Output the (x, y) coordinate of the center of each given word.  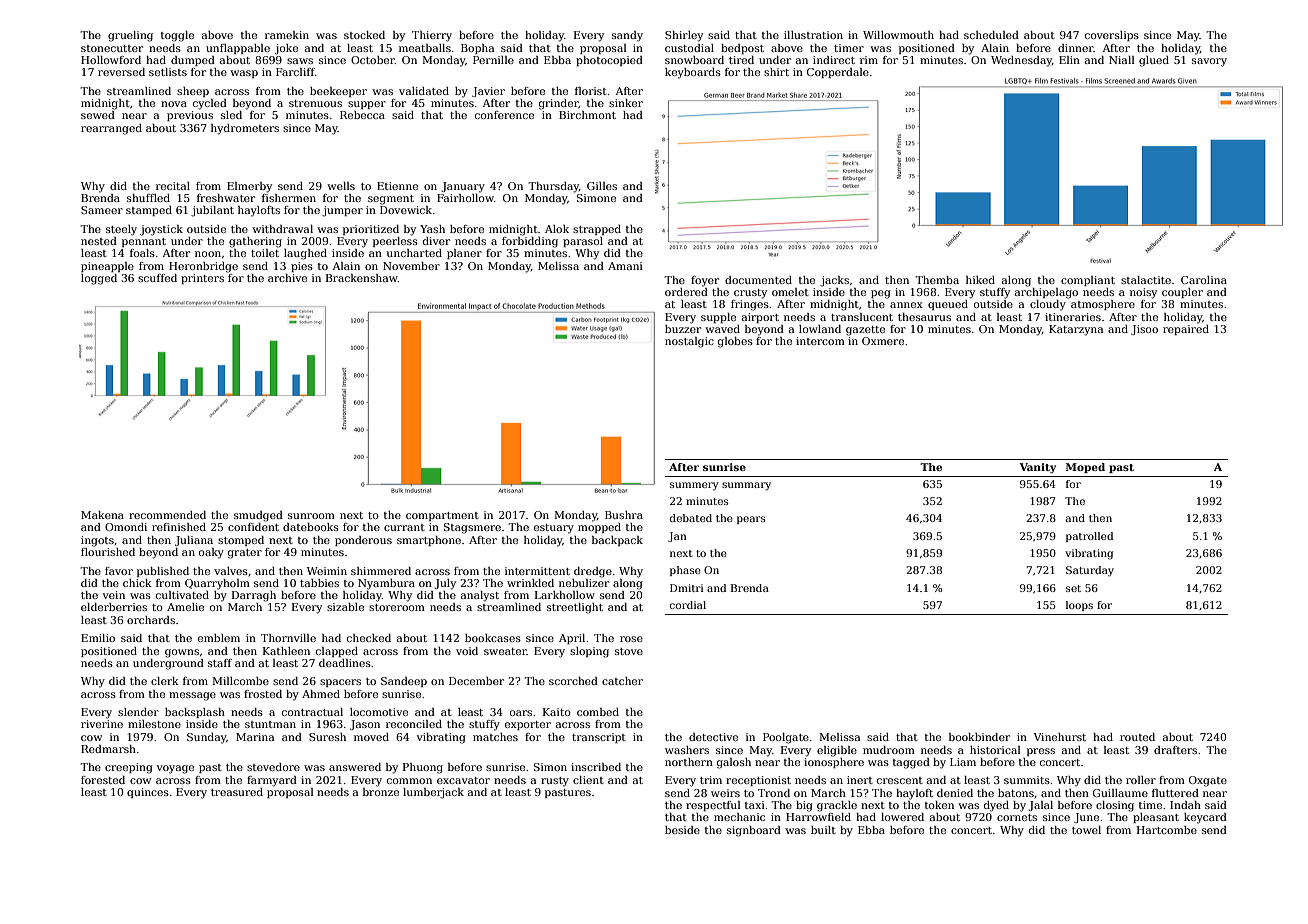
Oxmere (883, 341)
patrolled (1089, 537)
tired (741, 60)
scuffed (157, 278)
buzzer (683, 329)
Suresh (327, 737)
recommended (167, 515)
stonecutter (112, 48)
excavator (463, 780)
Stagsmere (472, 528)
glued (1154, 61)
